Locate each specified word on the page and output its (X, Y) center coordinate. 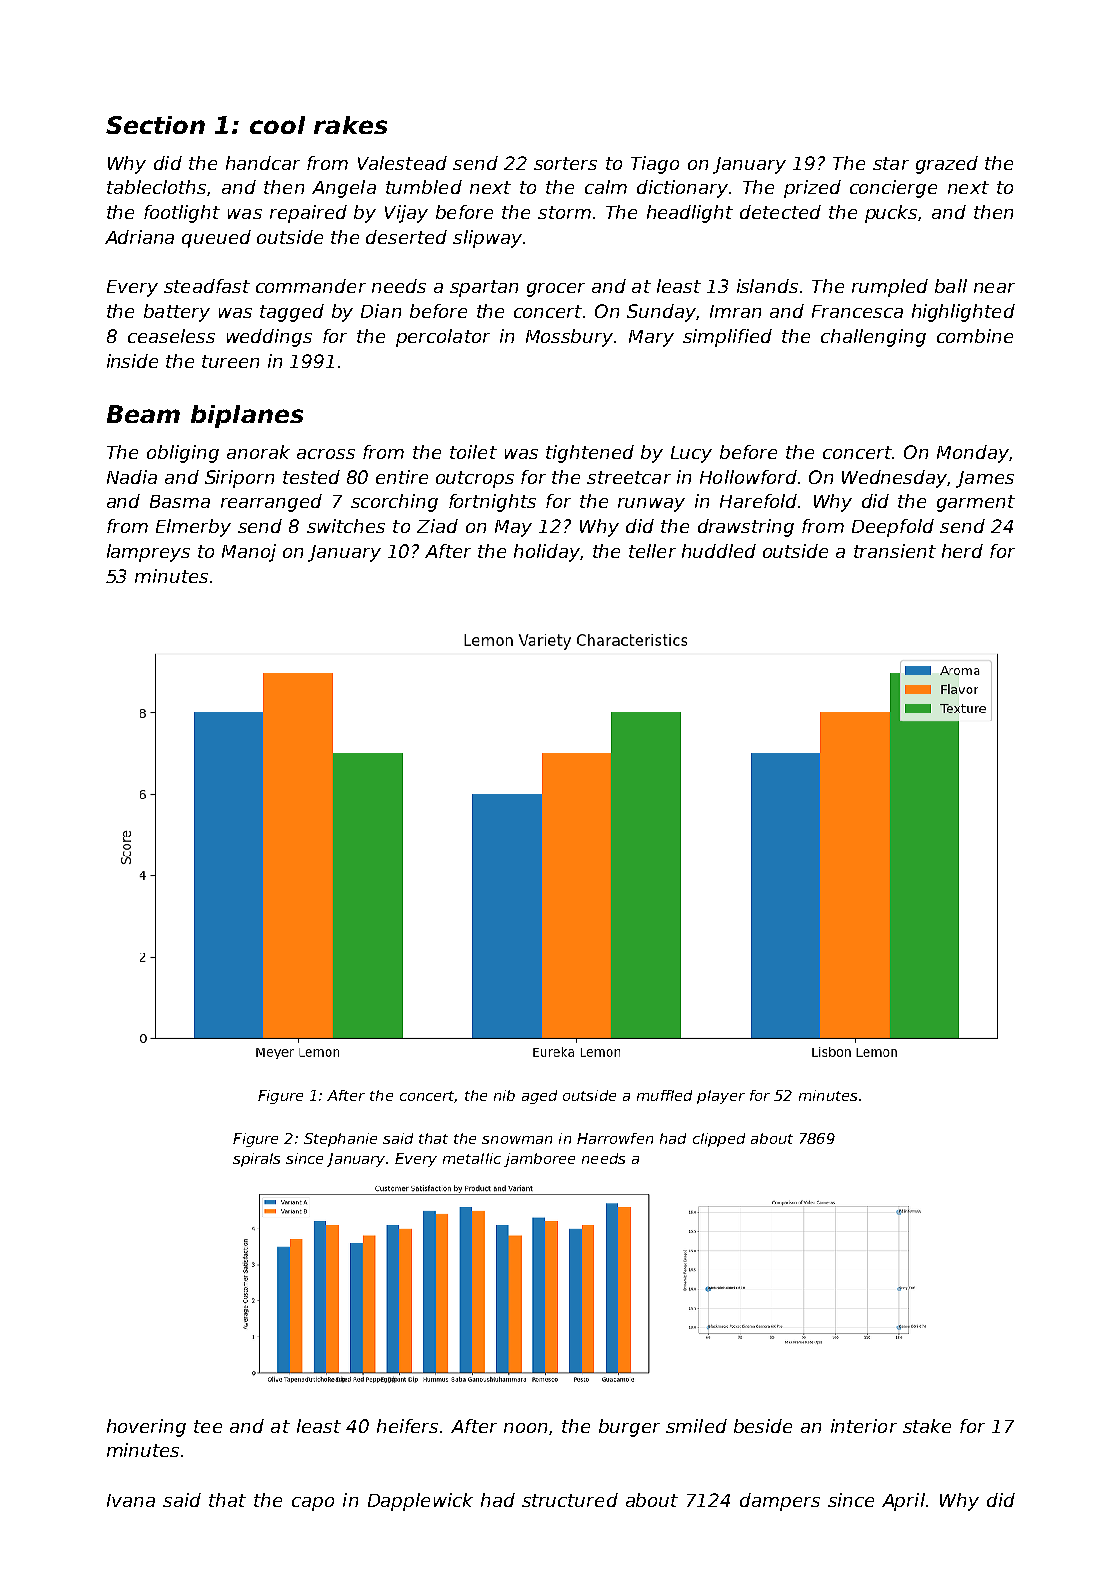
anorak (258, 452)
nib (504, 1095)
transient (895, 551)
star (891, 163)
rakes (350, 125)
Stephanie (340, 1140)
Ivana (131, 1500)
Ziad (437, 526)
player (721, 1097)
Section (155, 125)
